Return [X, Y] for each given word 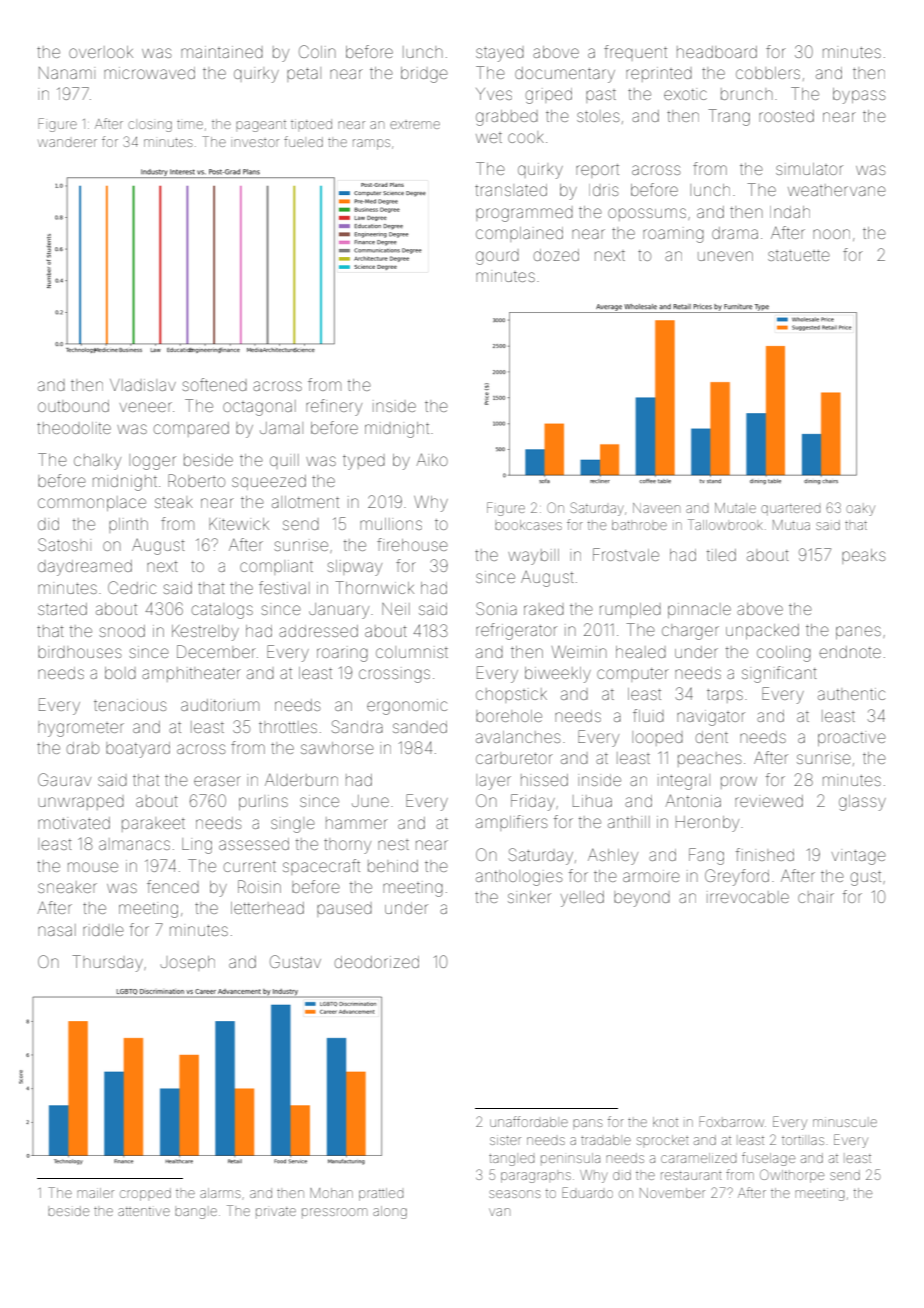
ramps [371, 144]
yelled [582, 899]
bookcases [528, 525]
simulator [809, 169]
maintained [222, 52]
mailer [95, 1193]
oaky [860, 510]
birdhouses [79, 652]
